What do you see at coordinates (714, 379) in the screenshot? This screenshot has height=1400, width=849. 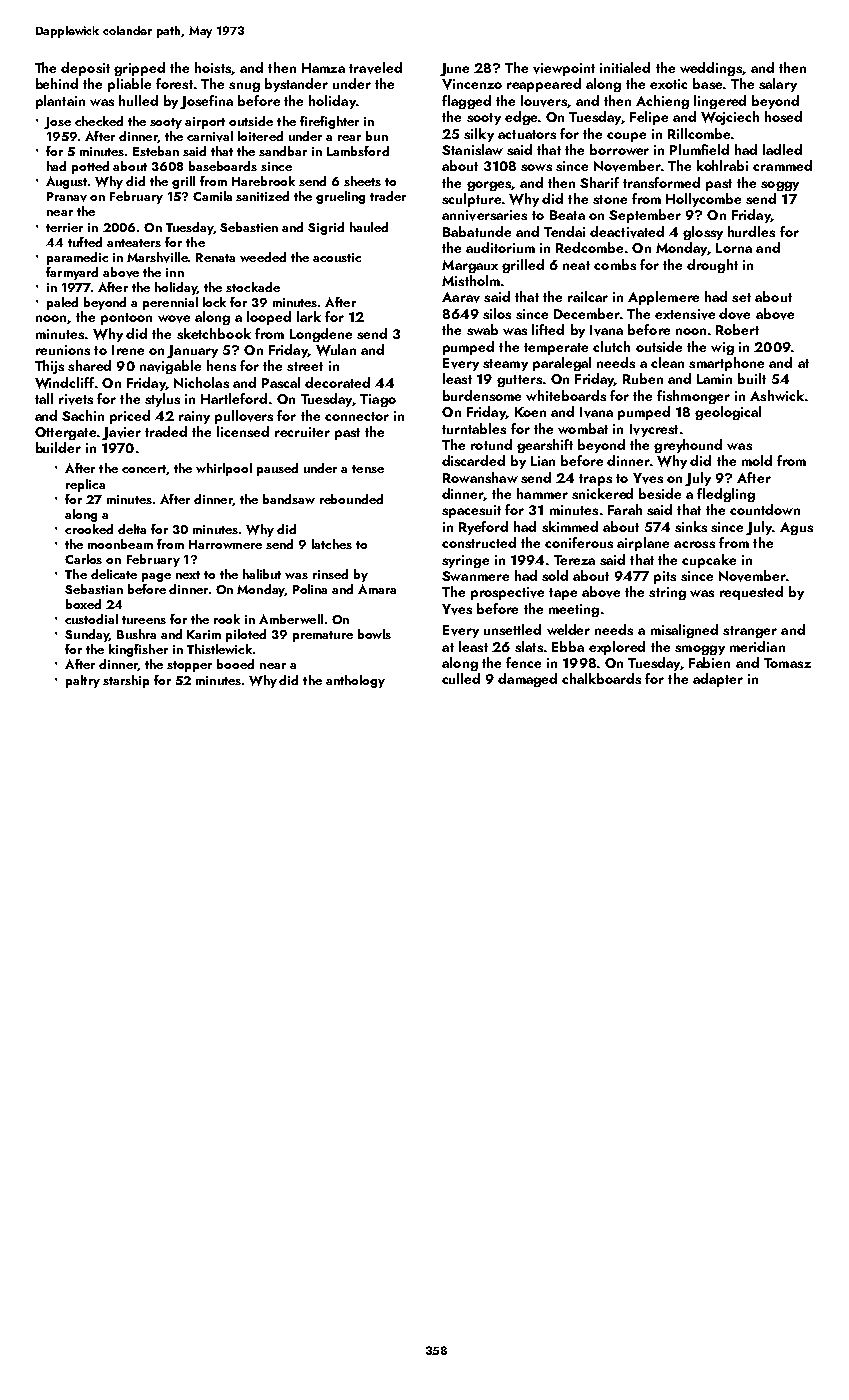 I see `Lamin` at bounding box center [714, 379].
